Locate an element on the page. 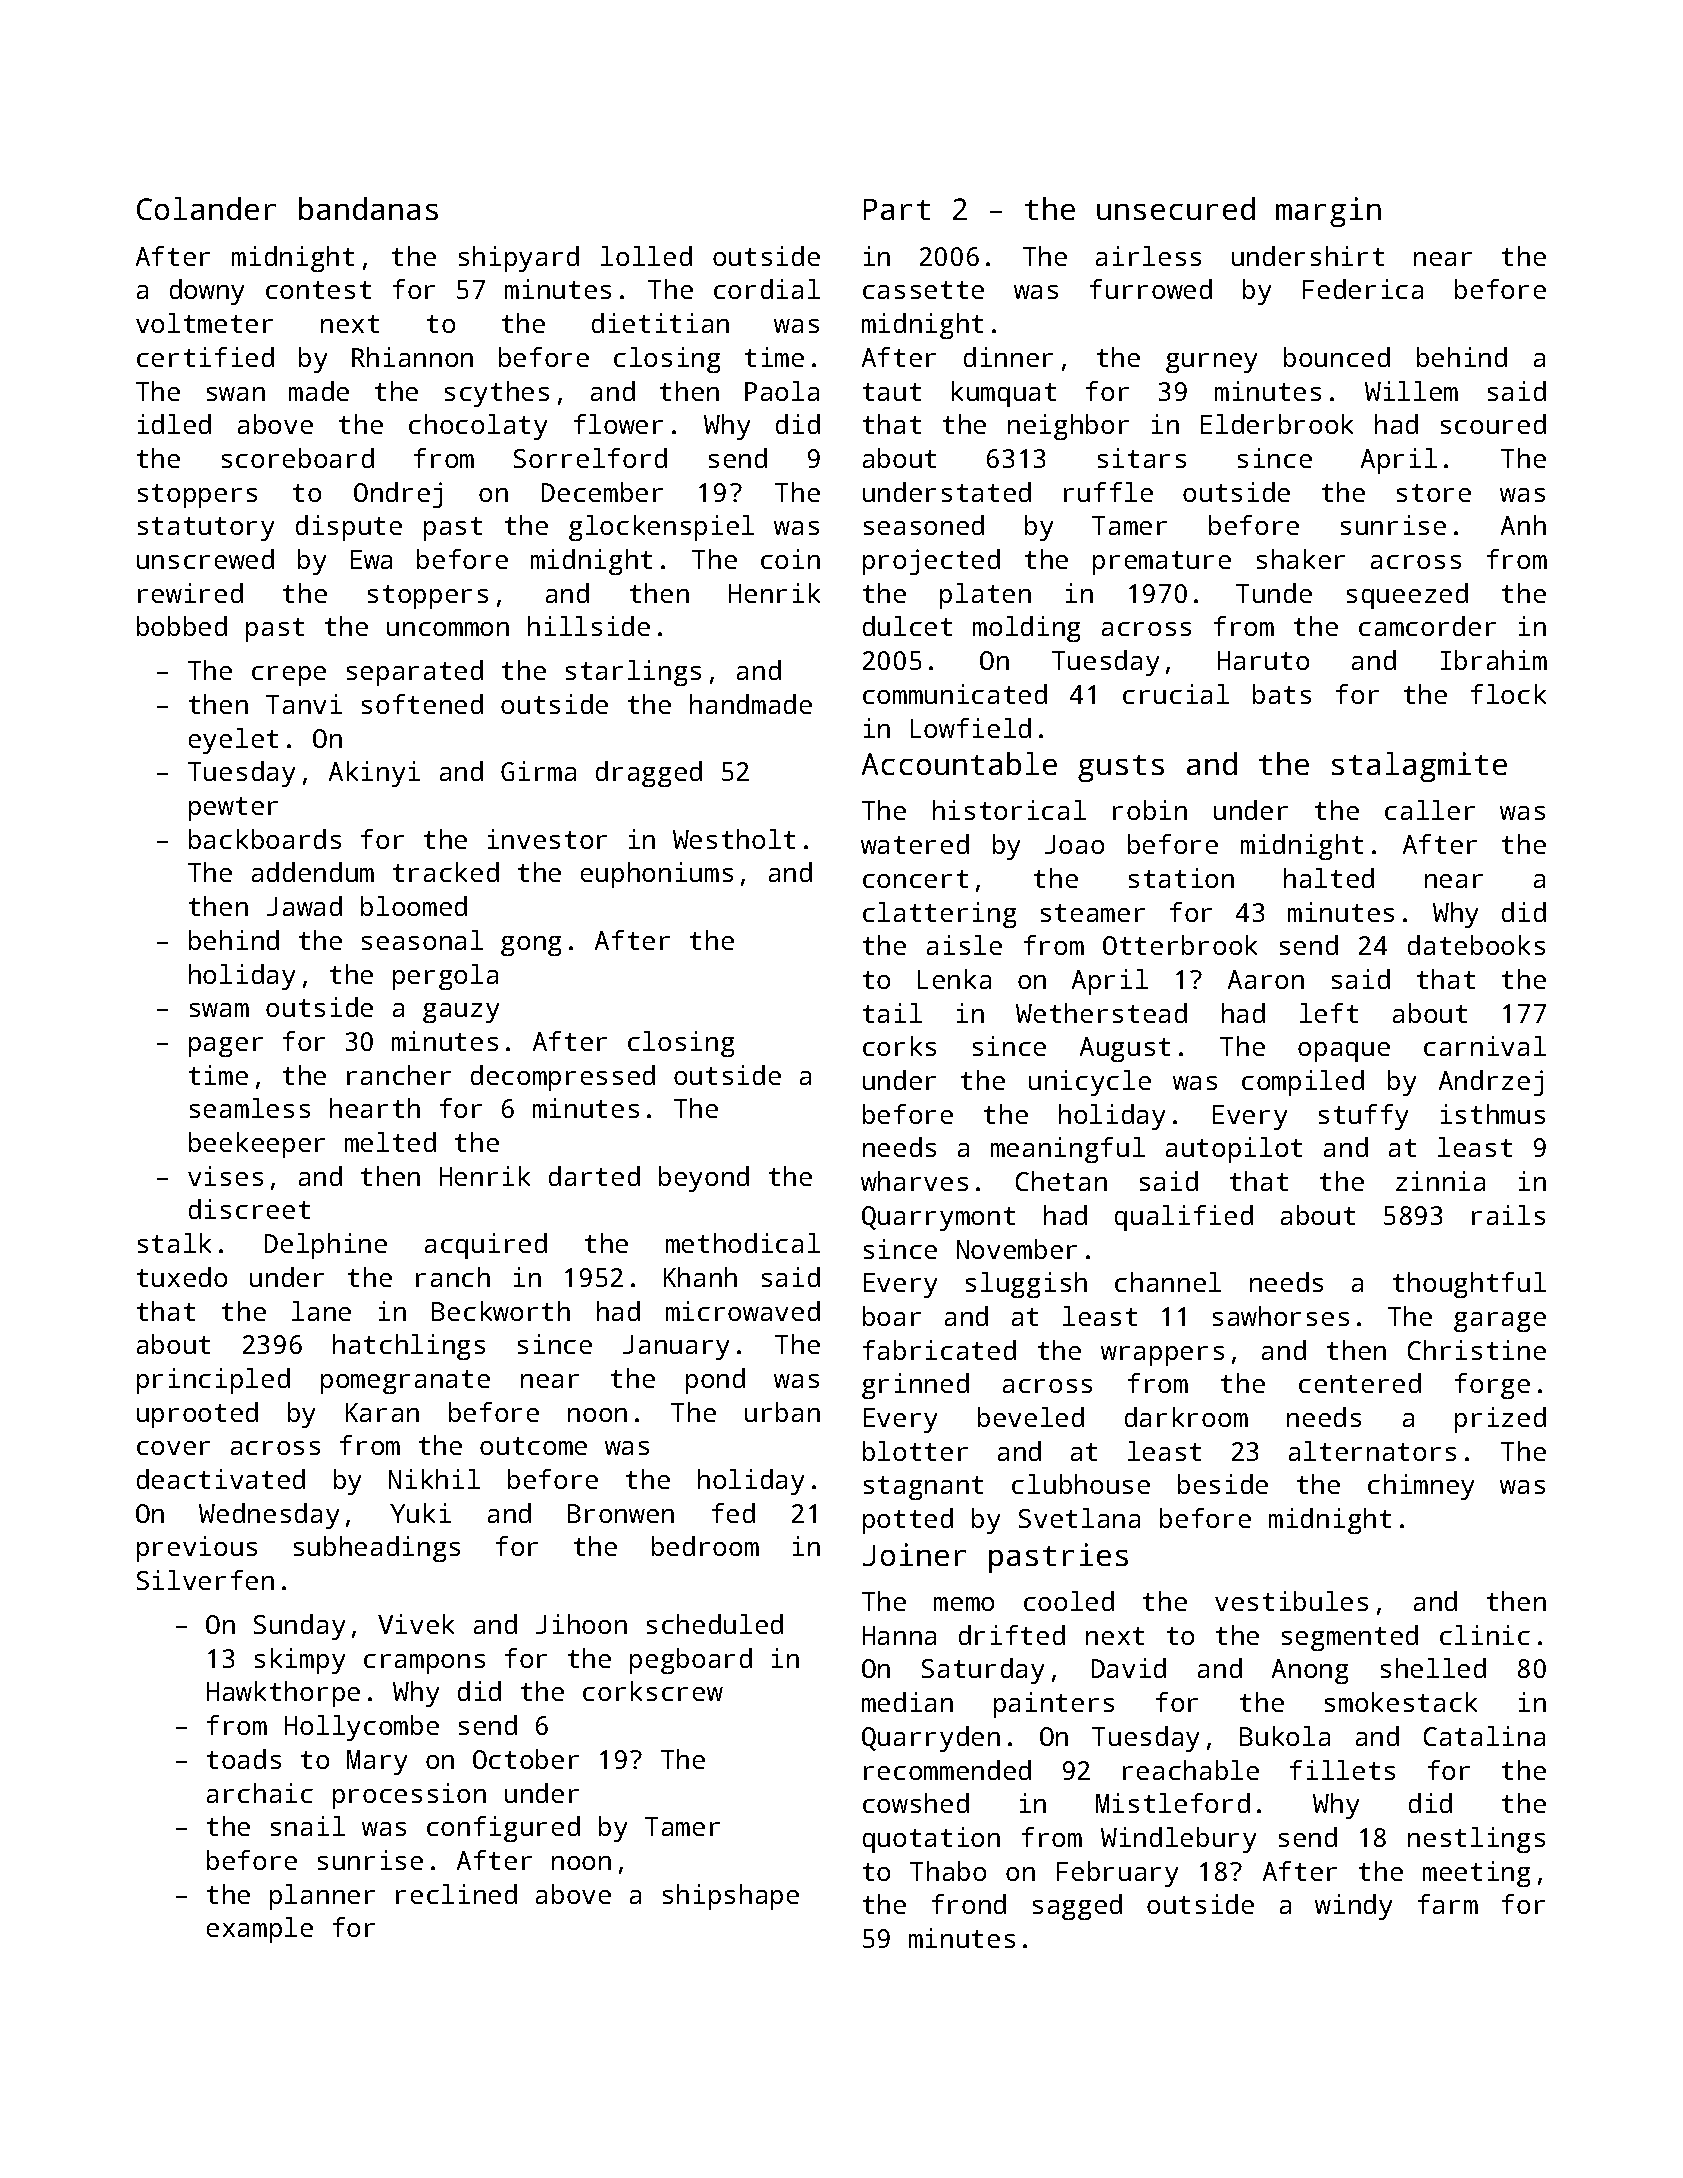 The height and width of the image is (2178, 1683). sluggish is located at coordinates (1026, 1285).
